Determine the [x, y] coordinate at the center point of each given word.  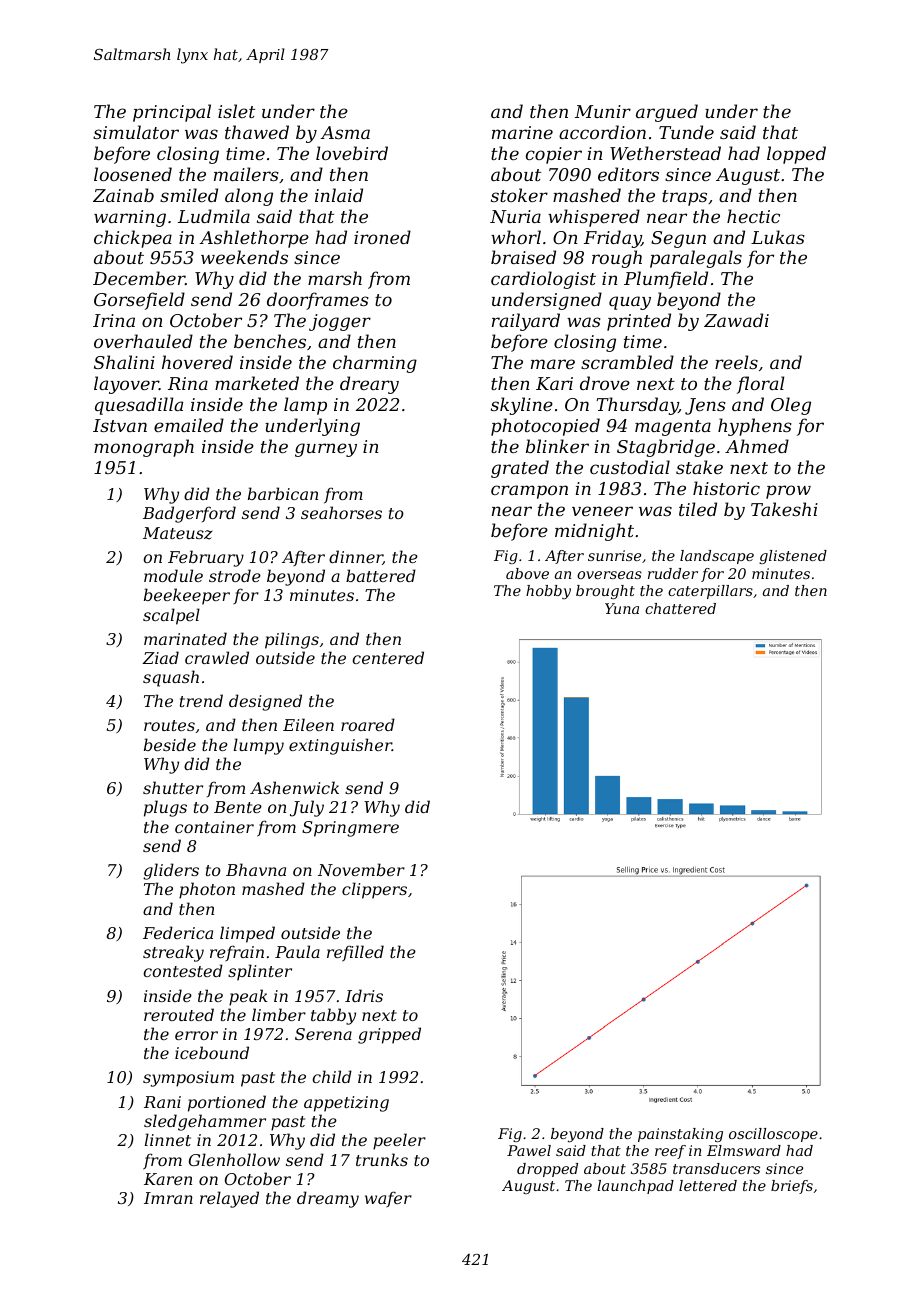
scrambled [627, 362]
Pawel [529, 1150]
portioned [227, 1103]
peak [248, 997]
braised [523, 257]
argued [667, 113]
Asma [345, 132]
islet [236, 111]
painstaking [680, 1135]
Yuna [622, 608]
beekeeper [187, 596]
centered [388, 657]
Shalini [124, 362]
